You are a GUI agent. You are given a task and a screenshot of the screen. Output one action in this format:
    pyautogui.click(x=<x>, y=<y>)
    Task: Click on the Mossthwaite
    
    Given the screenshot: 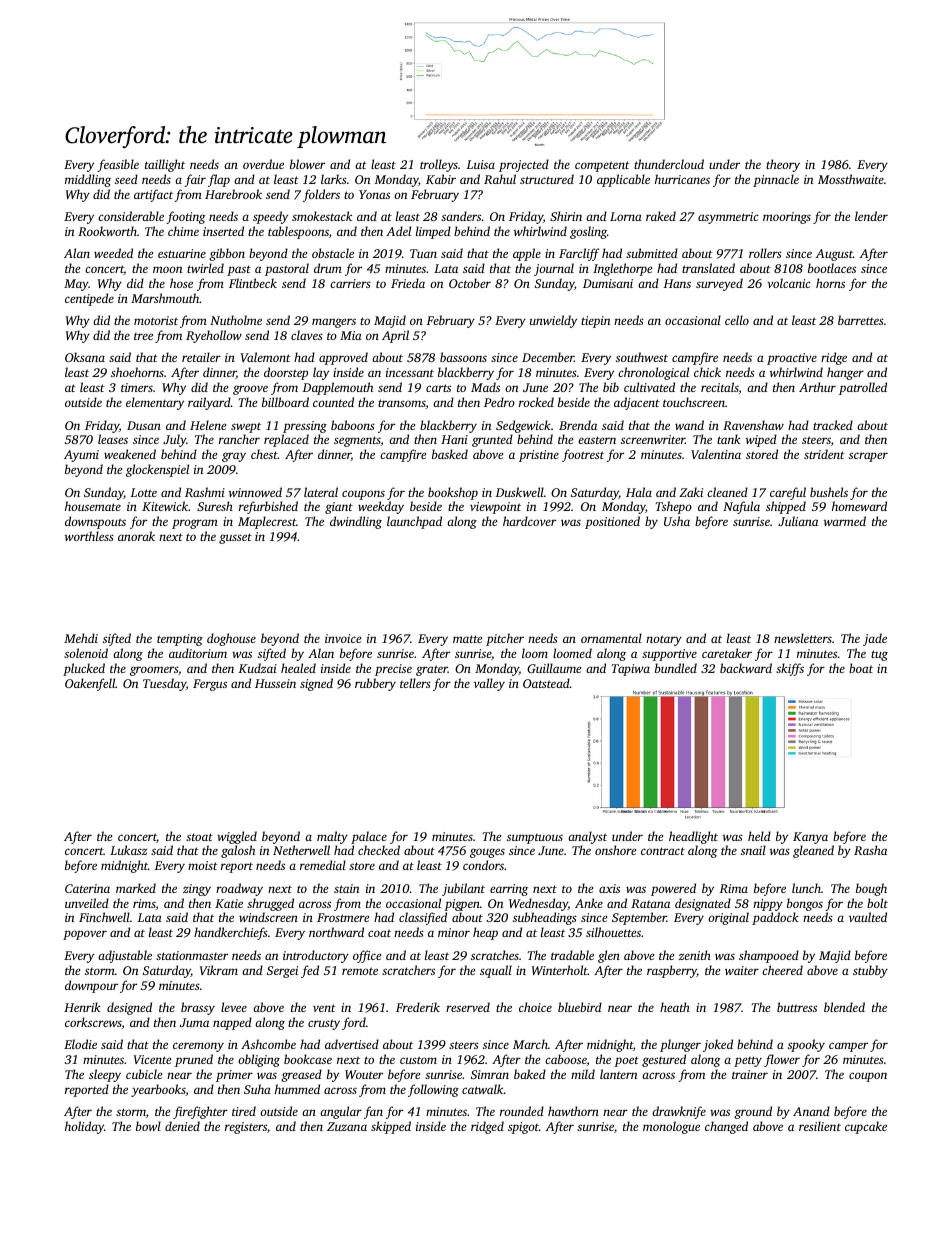 What is the action you would take?
    pyautogui.click(x=851, y=179)
